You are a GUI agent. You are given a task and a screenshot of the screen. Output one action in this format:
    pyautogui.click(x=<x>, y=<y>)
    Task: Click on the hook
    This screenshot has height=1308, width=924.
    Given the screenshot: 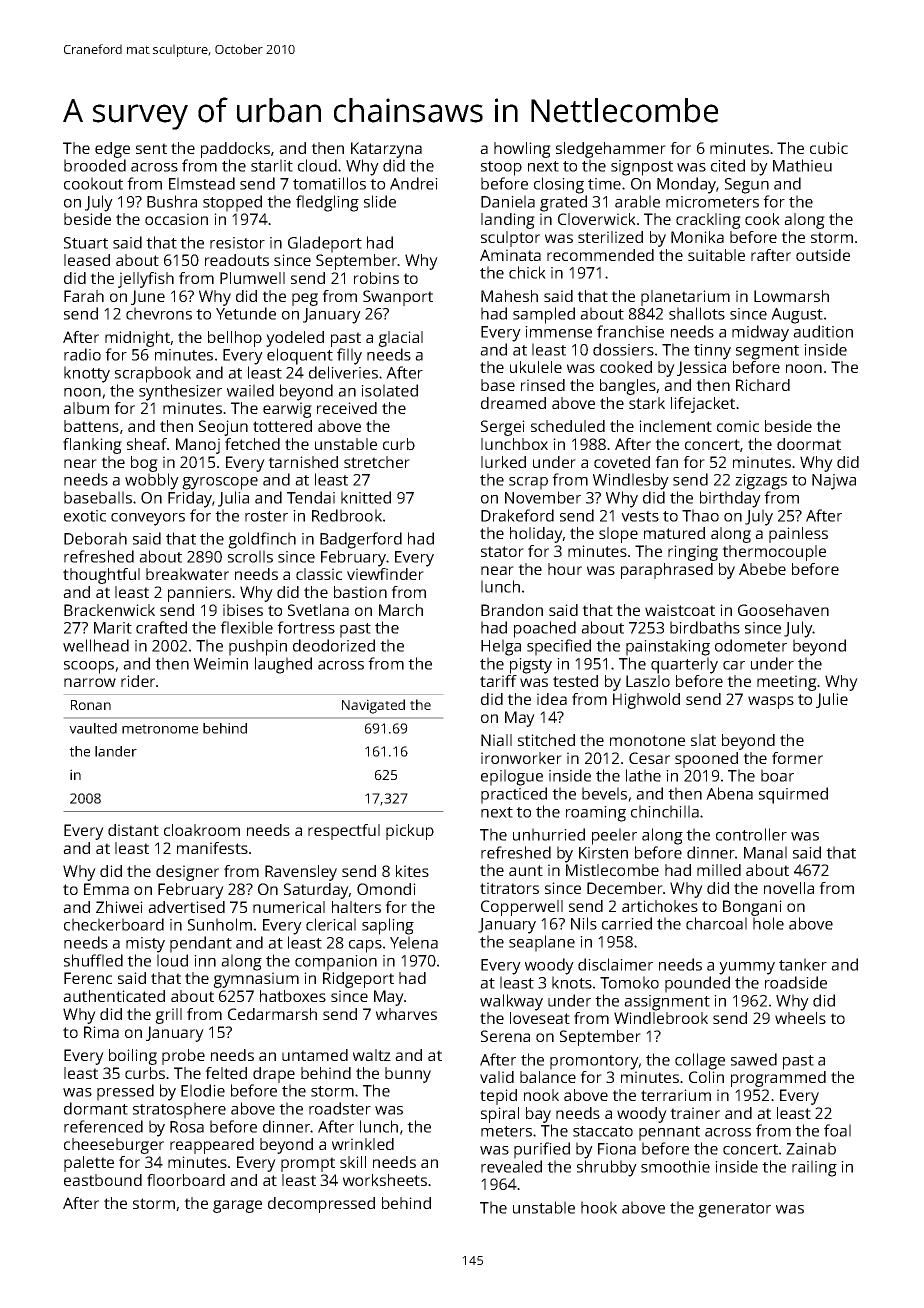 What is the action you would take?
    pyautogui.click(x=599, y=1207)
